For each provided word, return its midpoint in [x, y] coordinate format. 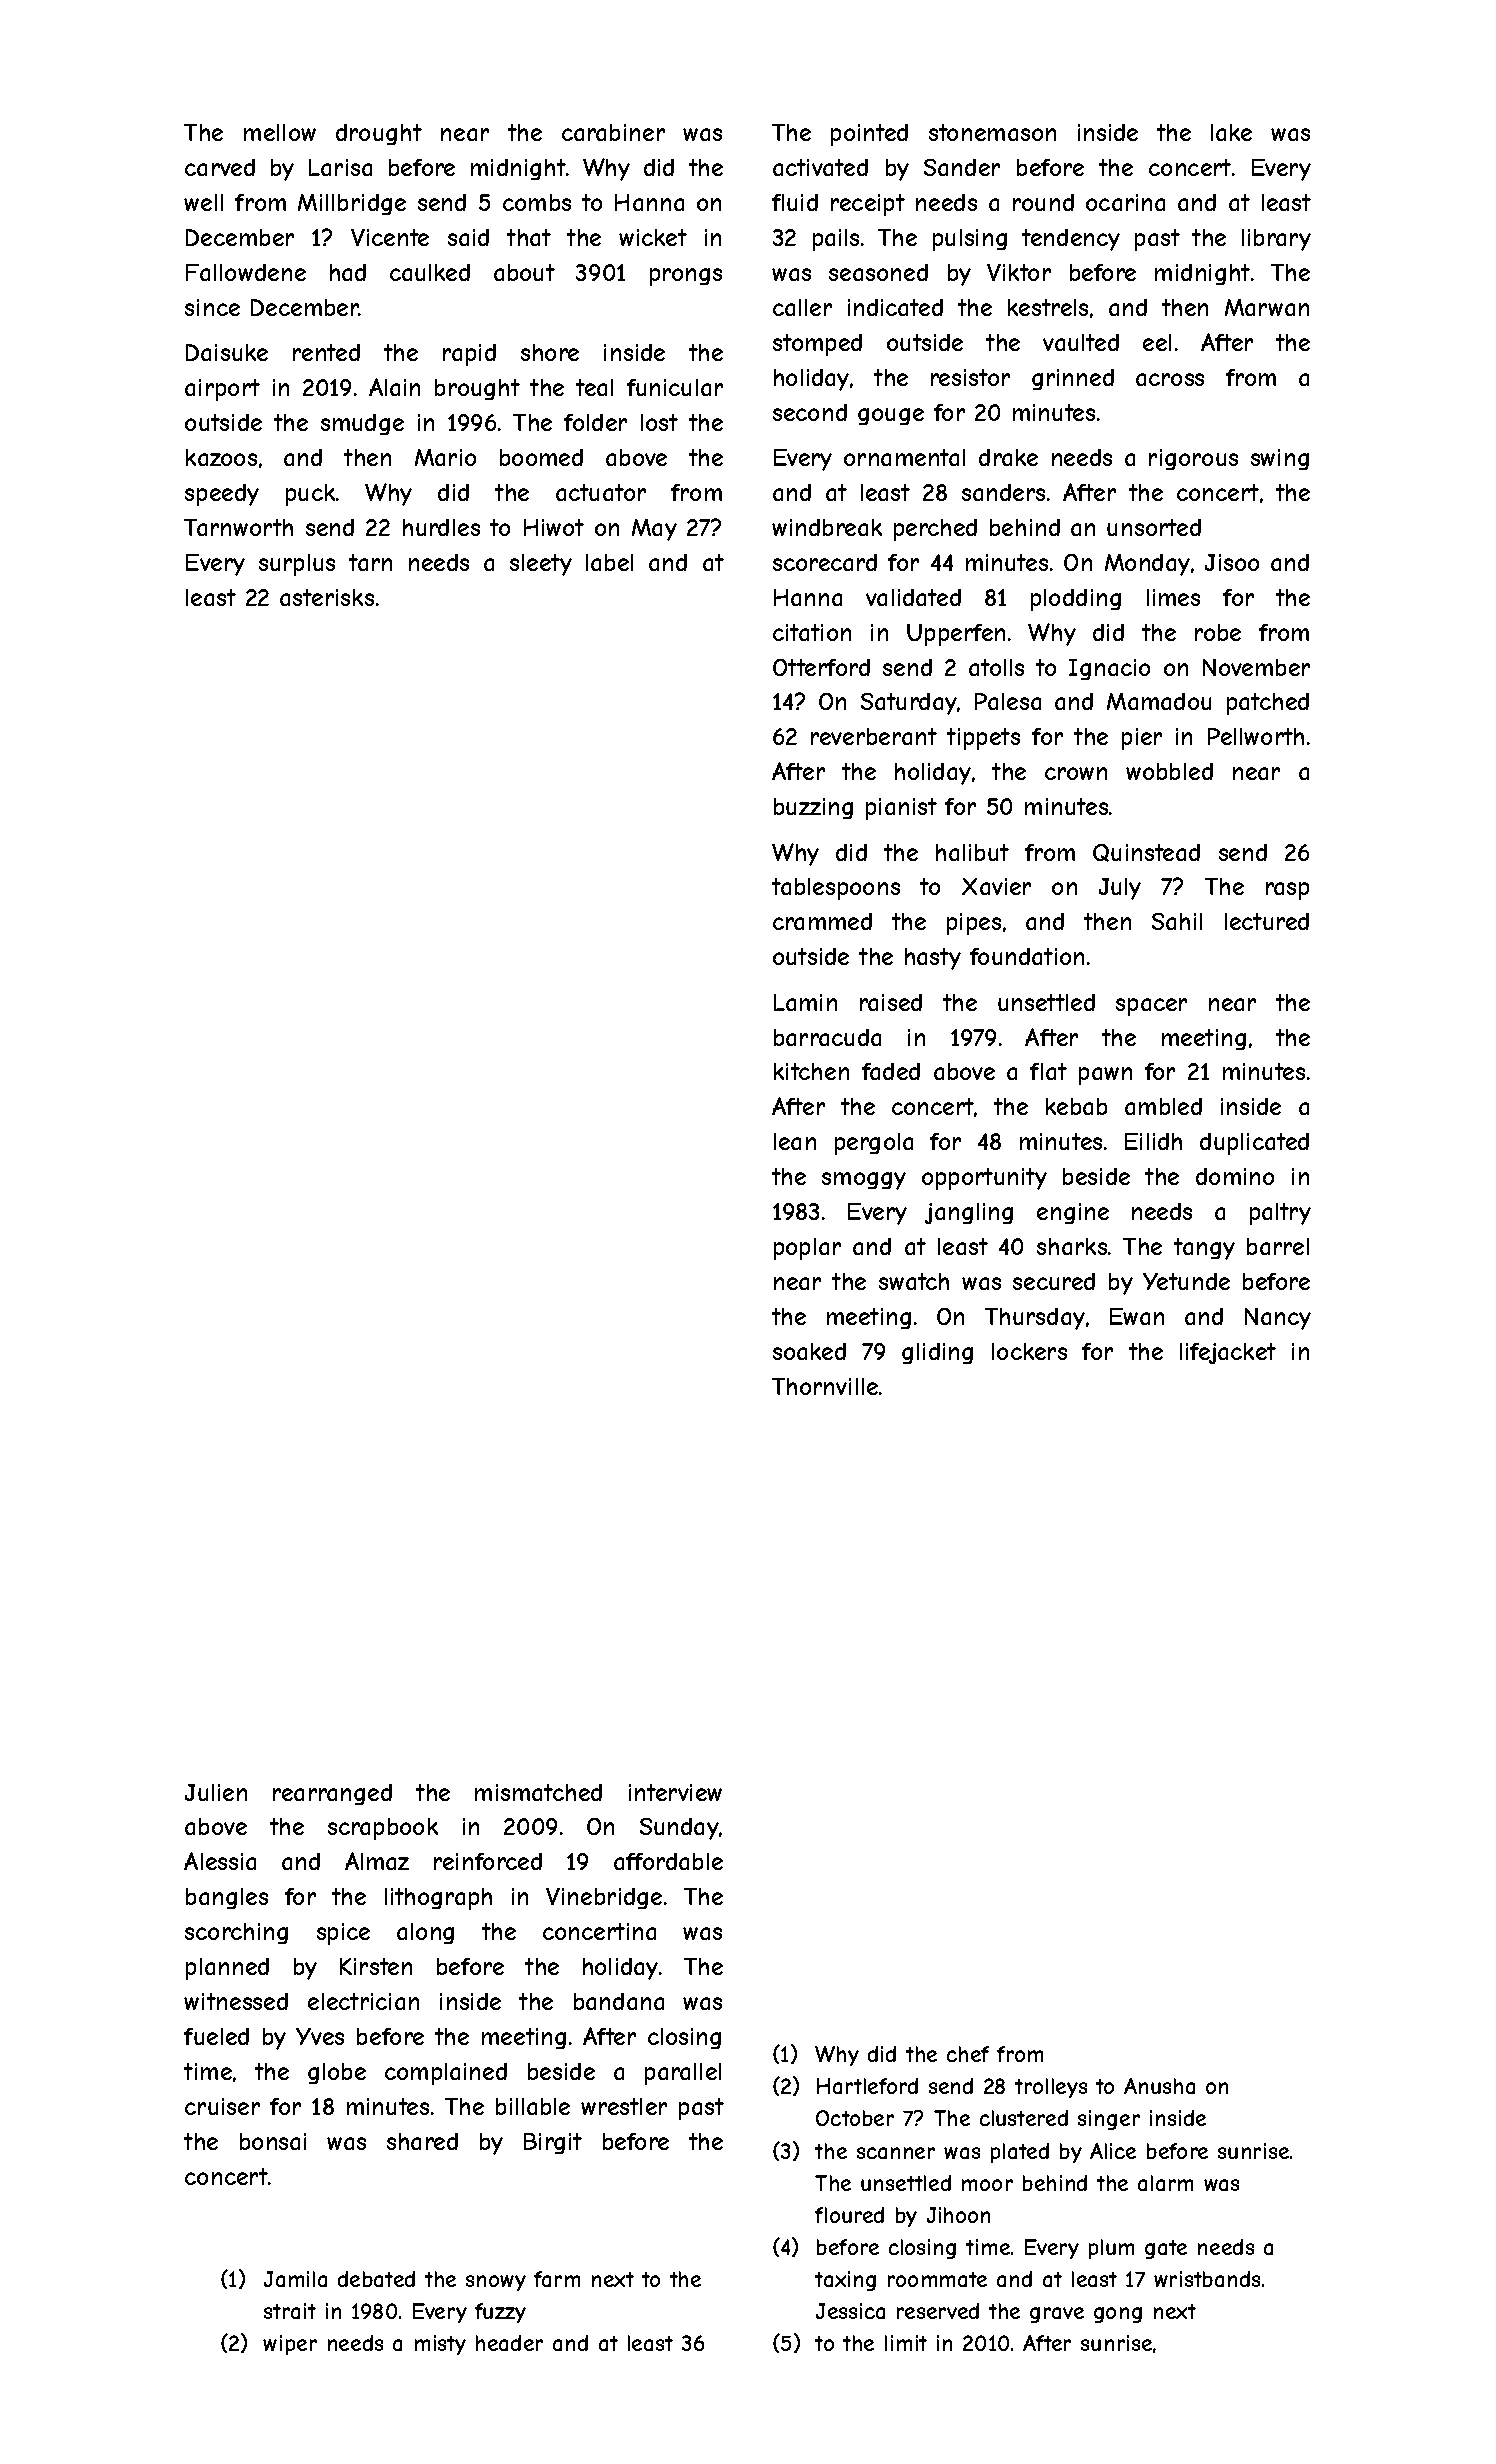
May [654, 530]
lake [1231, 132]
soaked [809, 1351]
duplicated [1254, 1144]
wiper [290, 2345]
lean [795, 1141]
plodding [1076, 600]
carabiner [613, 132]
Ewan [1137, 1316]
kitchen [811, 1071]
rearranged [332, 1794]
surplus [297, 565]
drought [379, 134]
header [509, 2343]
